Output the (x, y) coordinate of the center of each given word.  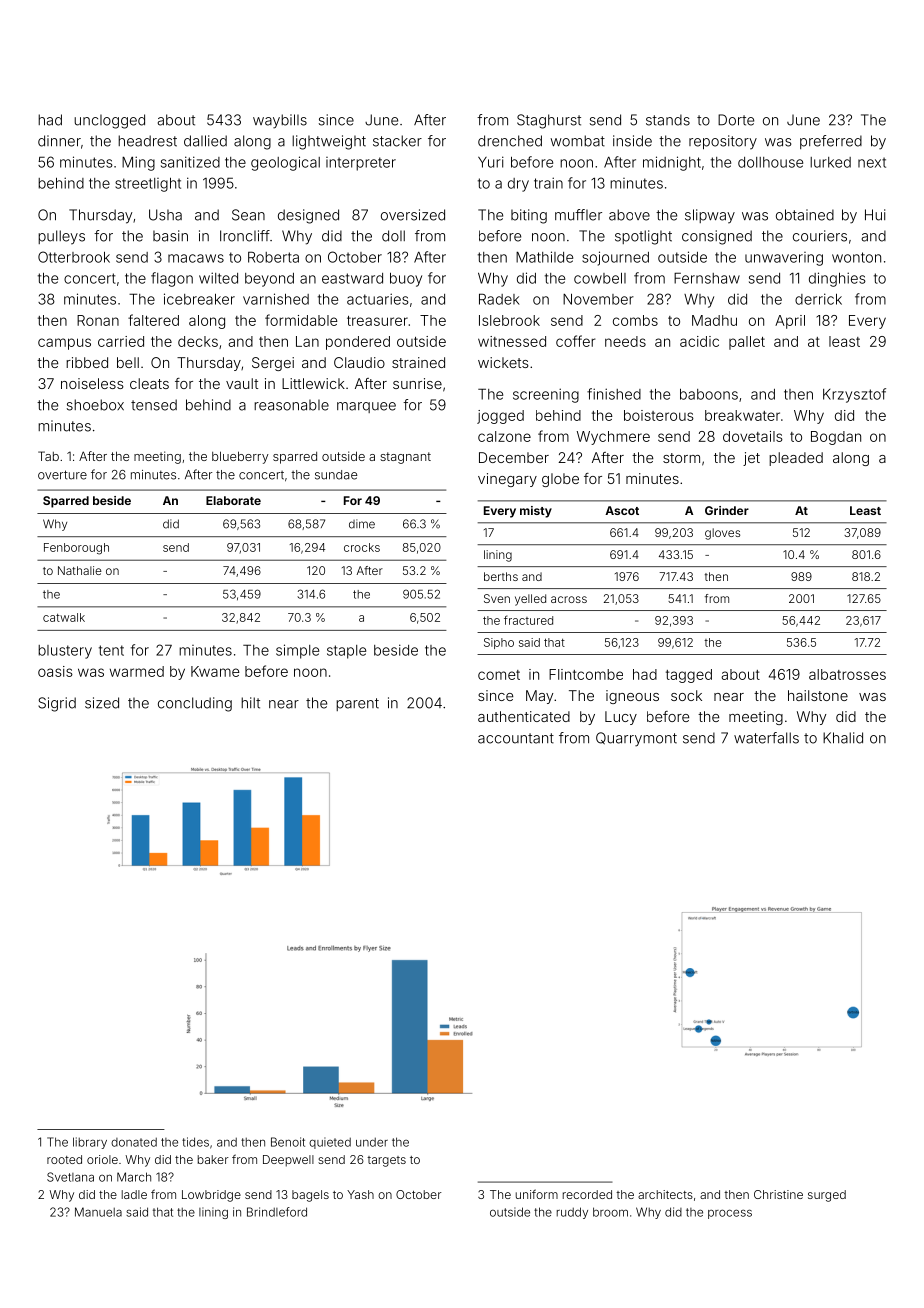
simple (297, 651)
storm (681, 458)
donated (134, 1142)
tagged (689, 676)
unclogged (109, 121)
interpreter (361, 164)
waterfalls (766, 738)
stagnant (405, 458)
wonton (856, 257)
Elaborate (233, 500)
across (569, 599)
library (90, 1143)
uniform (537, 1194)
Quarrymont (636, 739)
